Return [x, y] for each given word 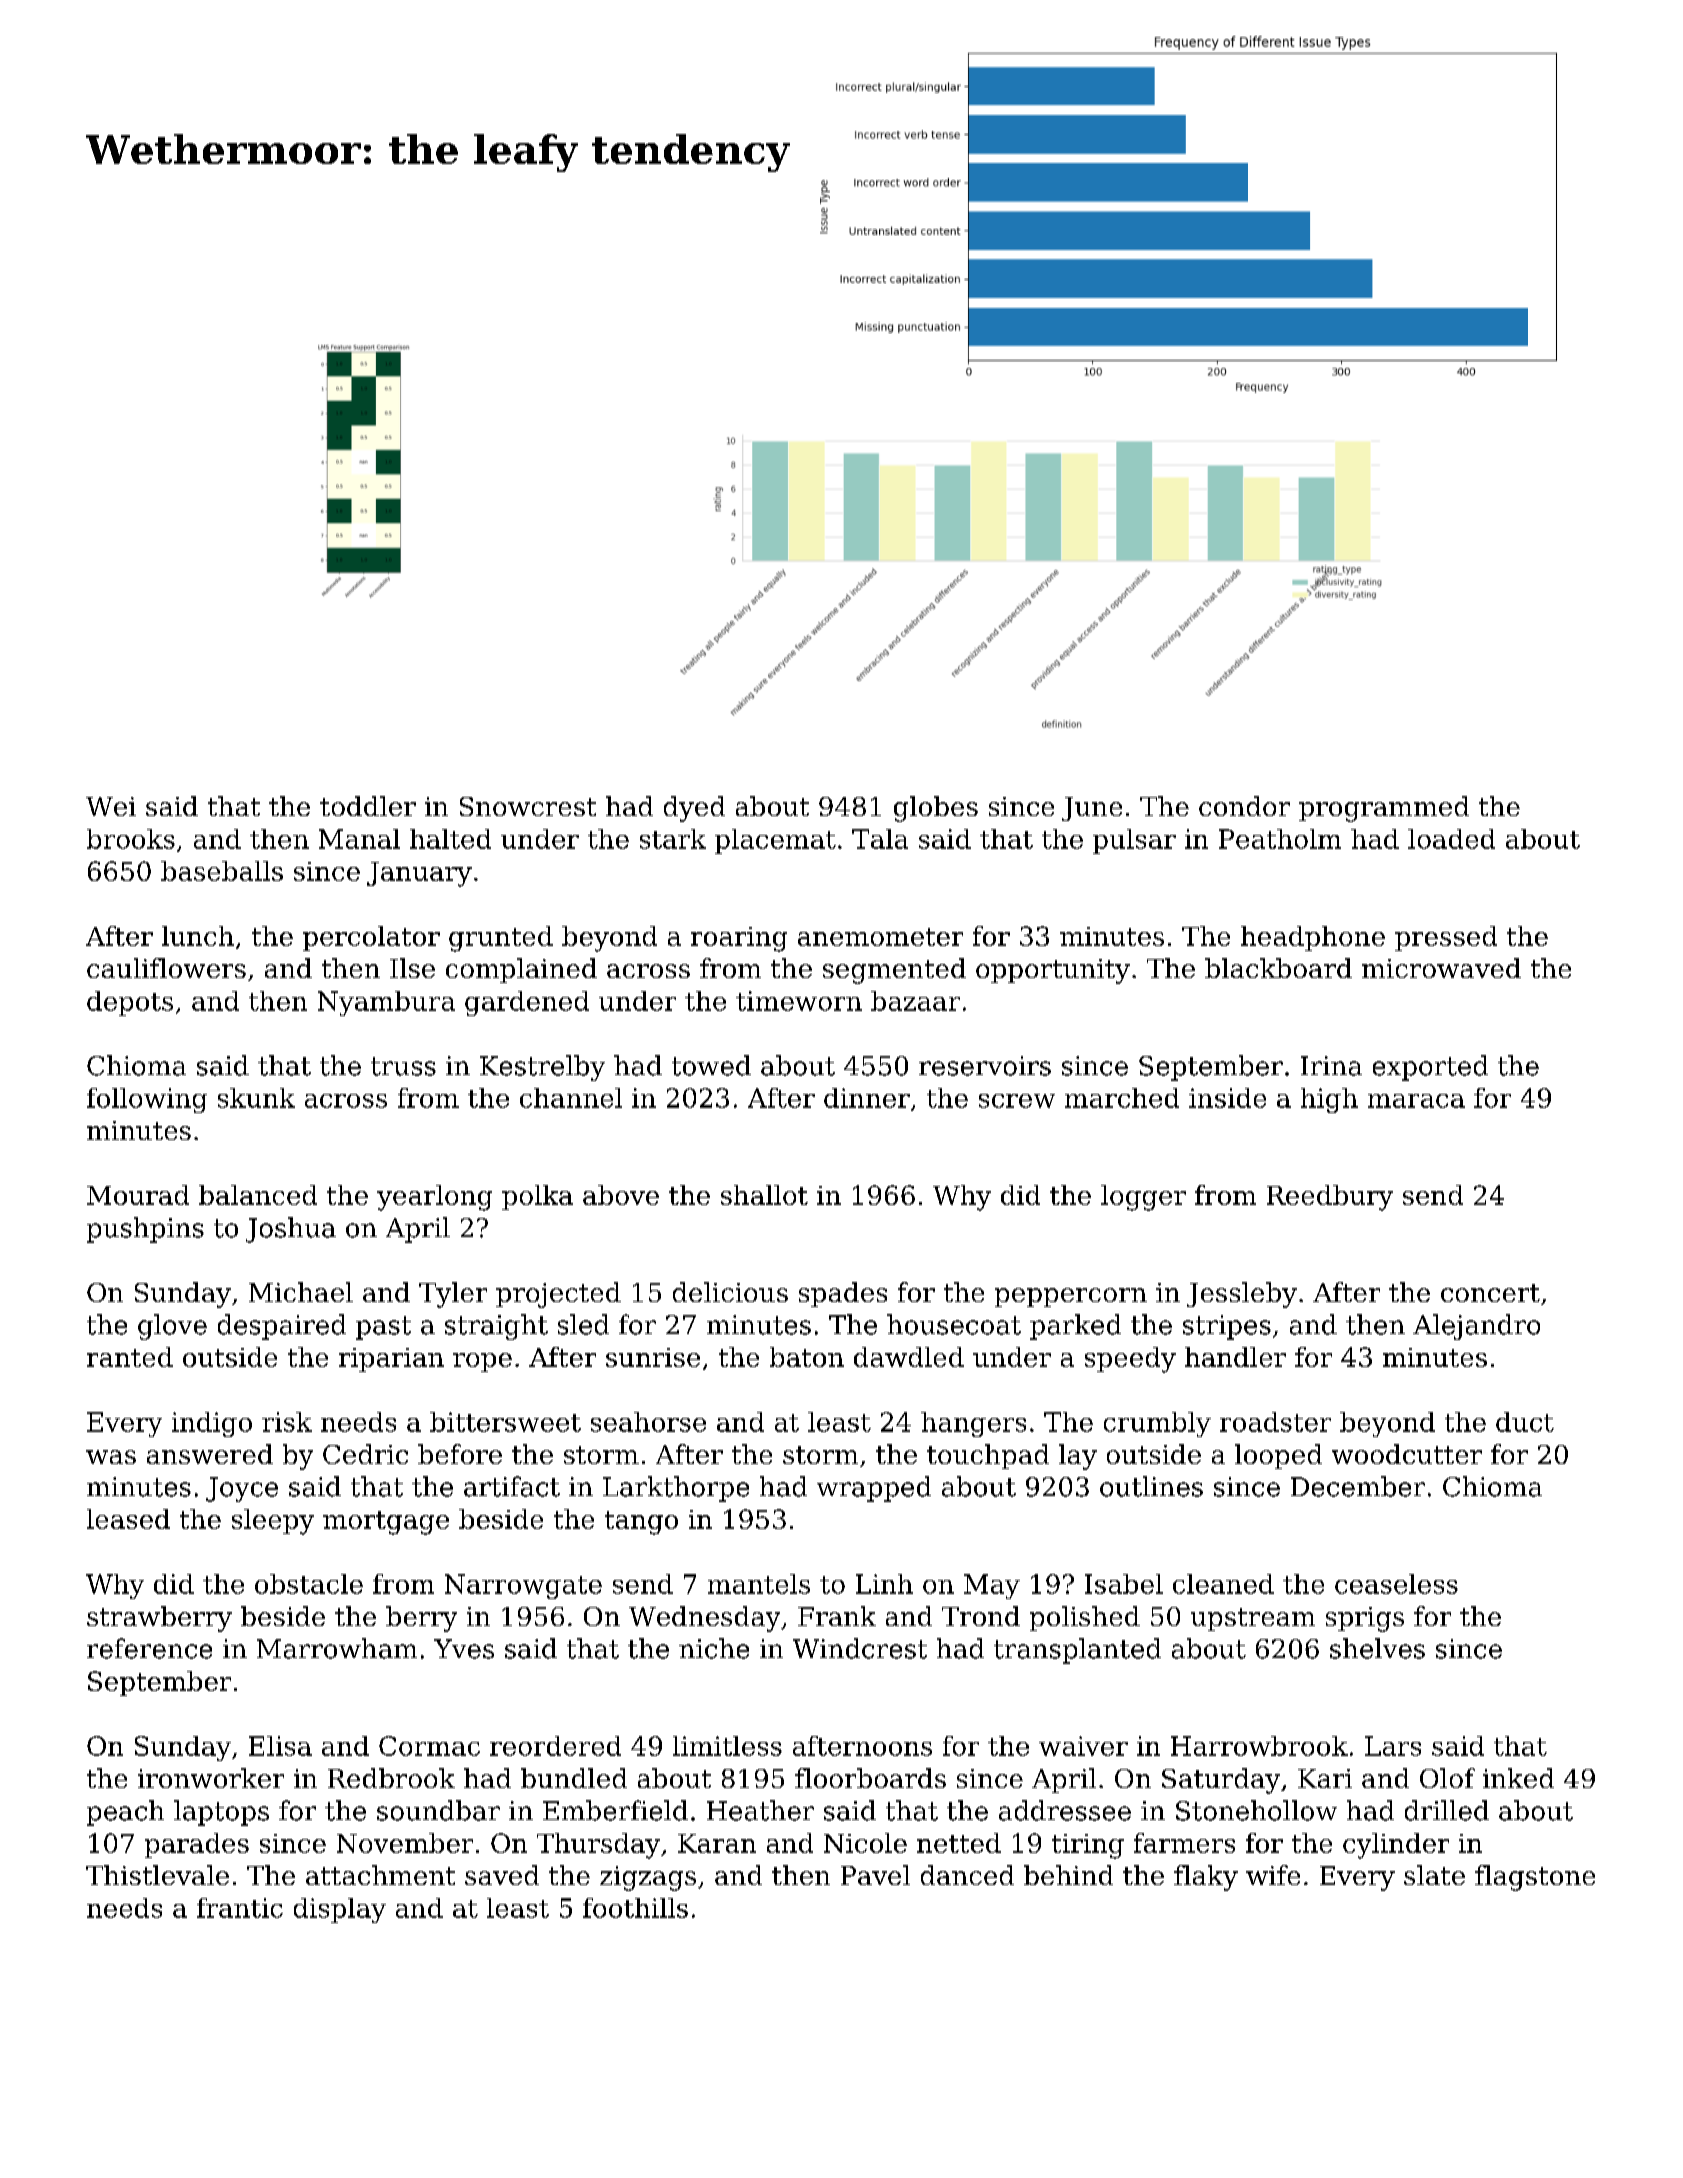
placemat [775, 841]
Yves [464, 1649]
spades [843, 1294]
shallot [764, 1195]
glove [172, 1327]
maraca [1416, 1101]
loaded [1451, 839]
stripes [1227, 1327]
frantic [240, 1908]
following [147, 1100]
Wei [111, 806]
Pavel [875, 1875]
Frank [837, 1616]
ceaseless [1396, 1584]
